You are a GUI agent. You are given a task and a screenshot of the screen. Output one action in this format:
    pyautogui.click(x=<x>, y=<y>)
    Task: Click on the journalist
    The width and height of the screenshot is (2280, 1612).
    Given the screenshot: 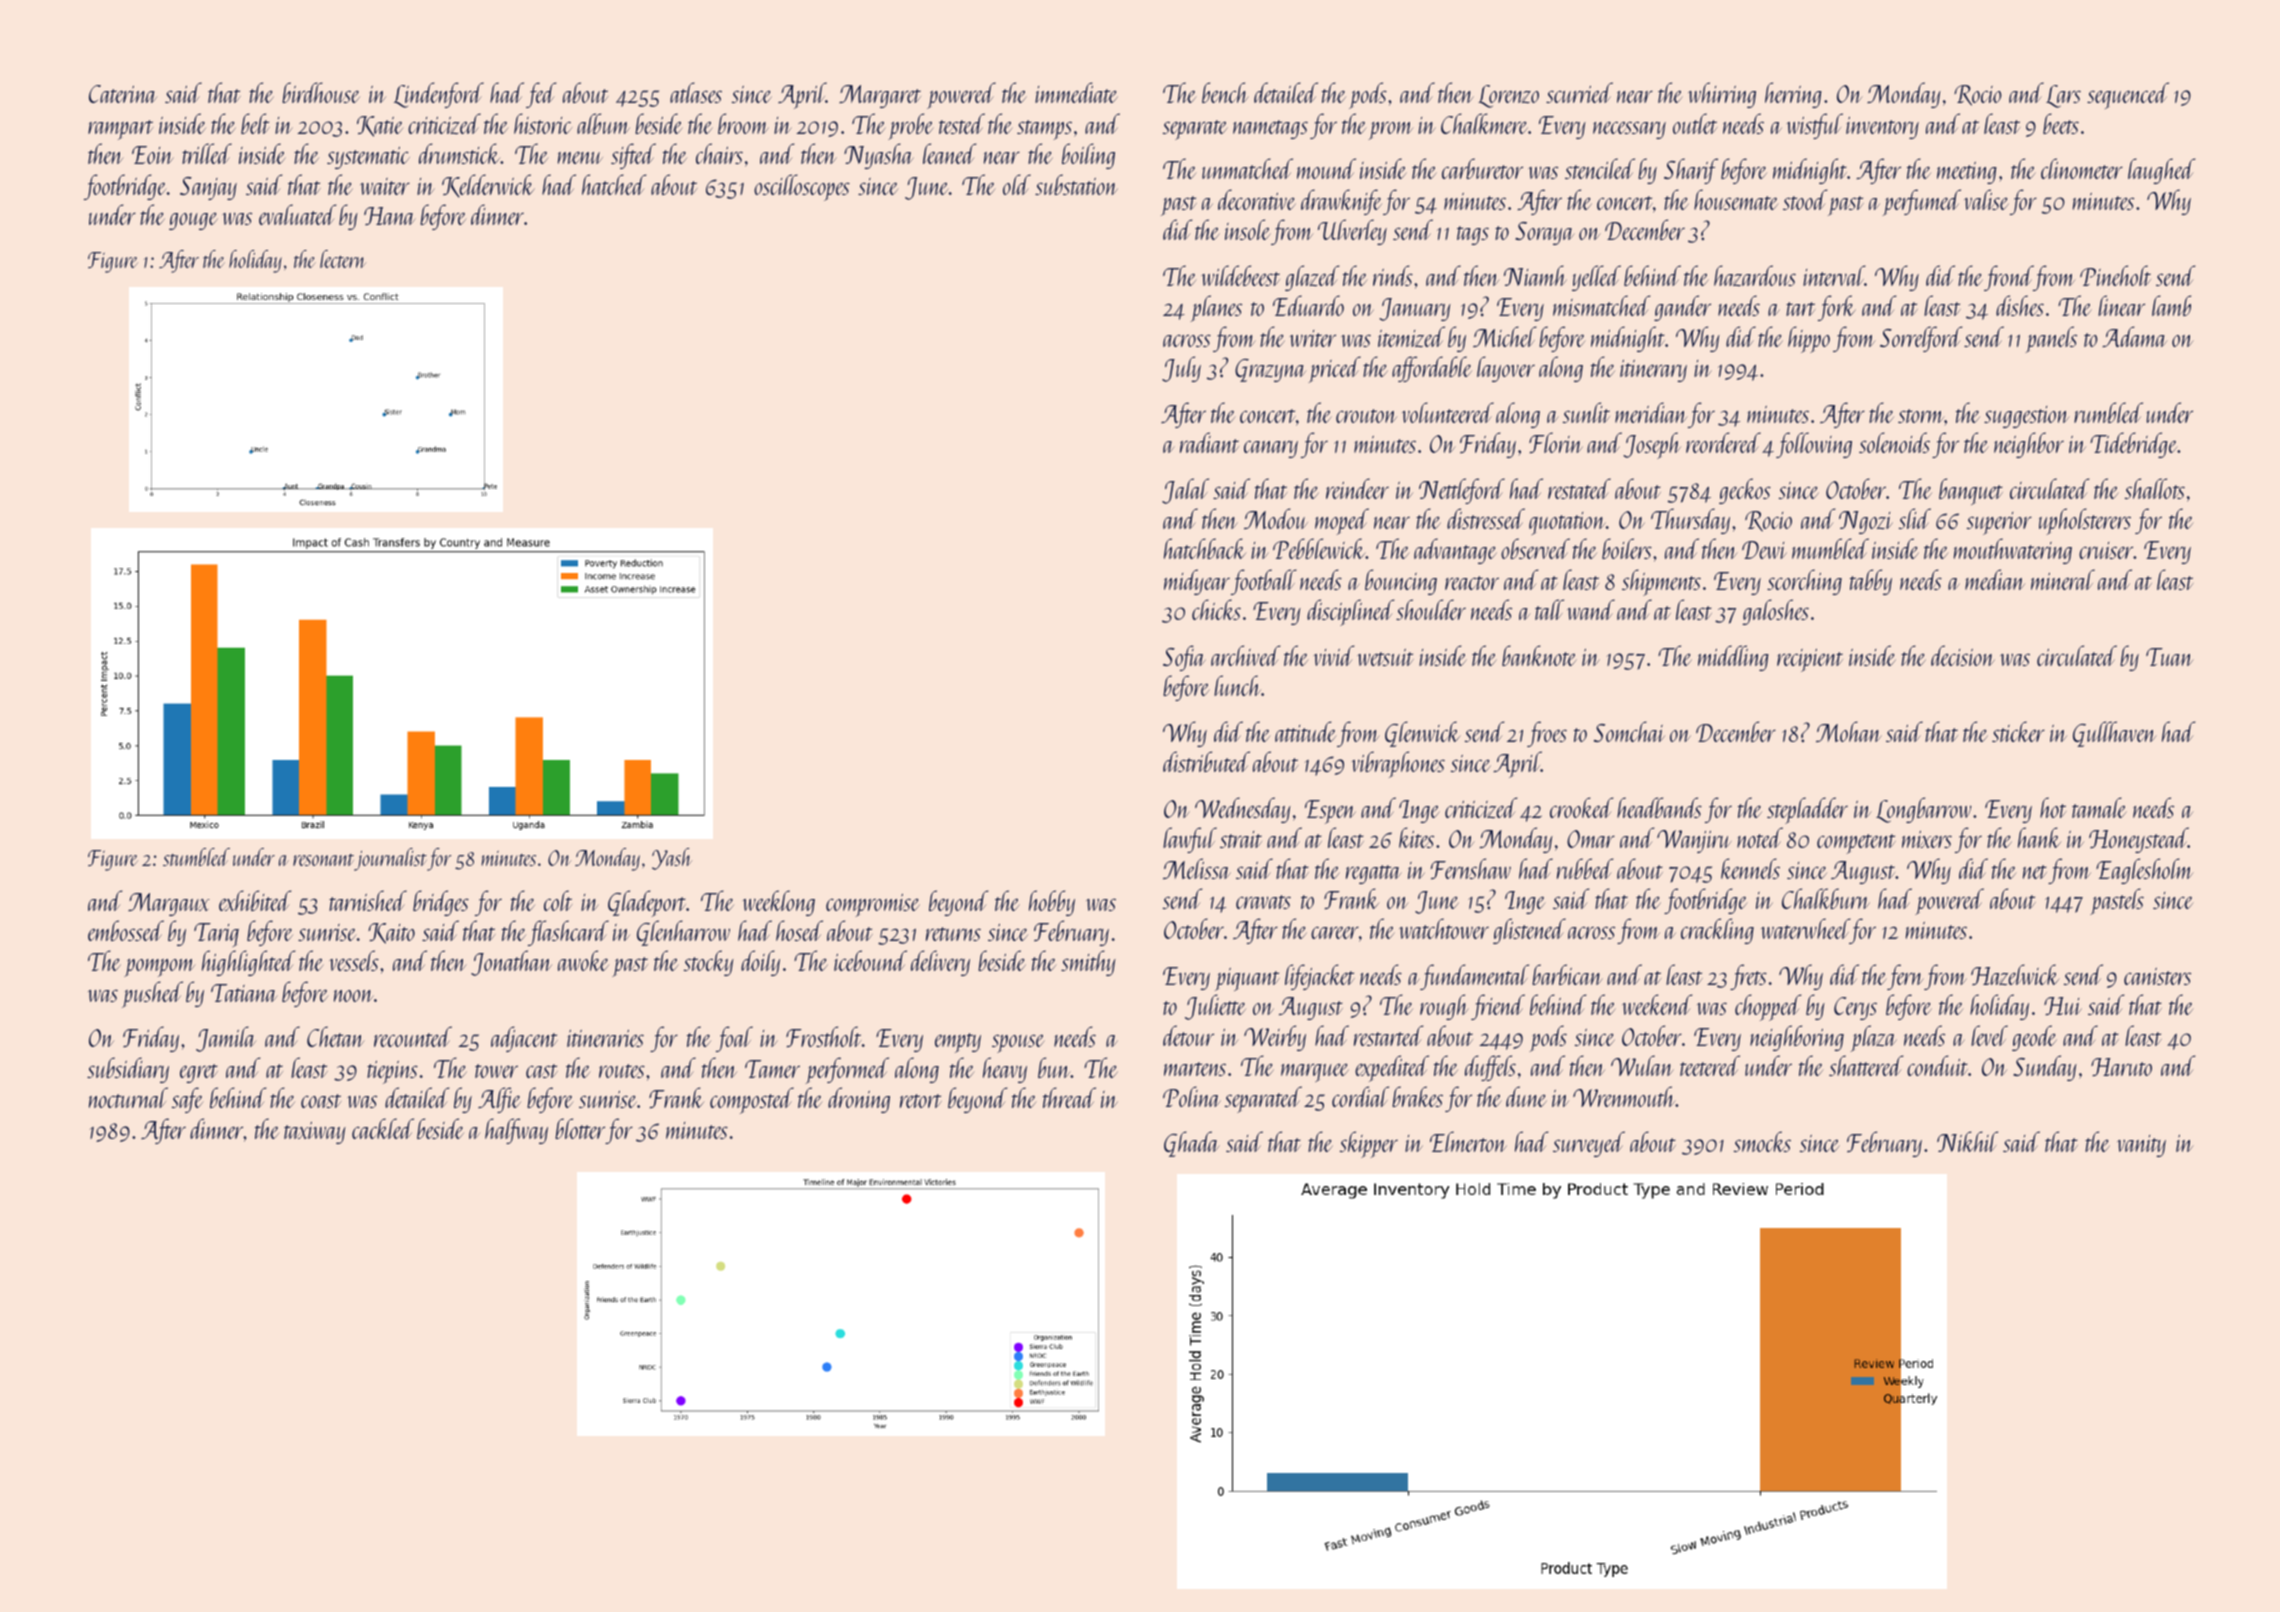 What is the action you would take?
    pyautogui.click(x=390, y=859)
